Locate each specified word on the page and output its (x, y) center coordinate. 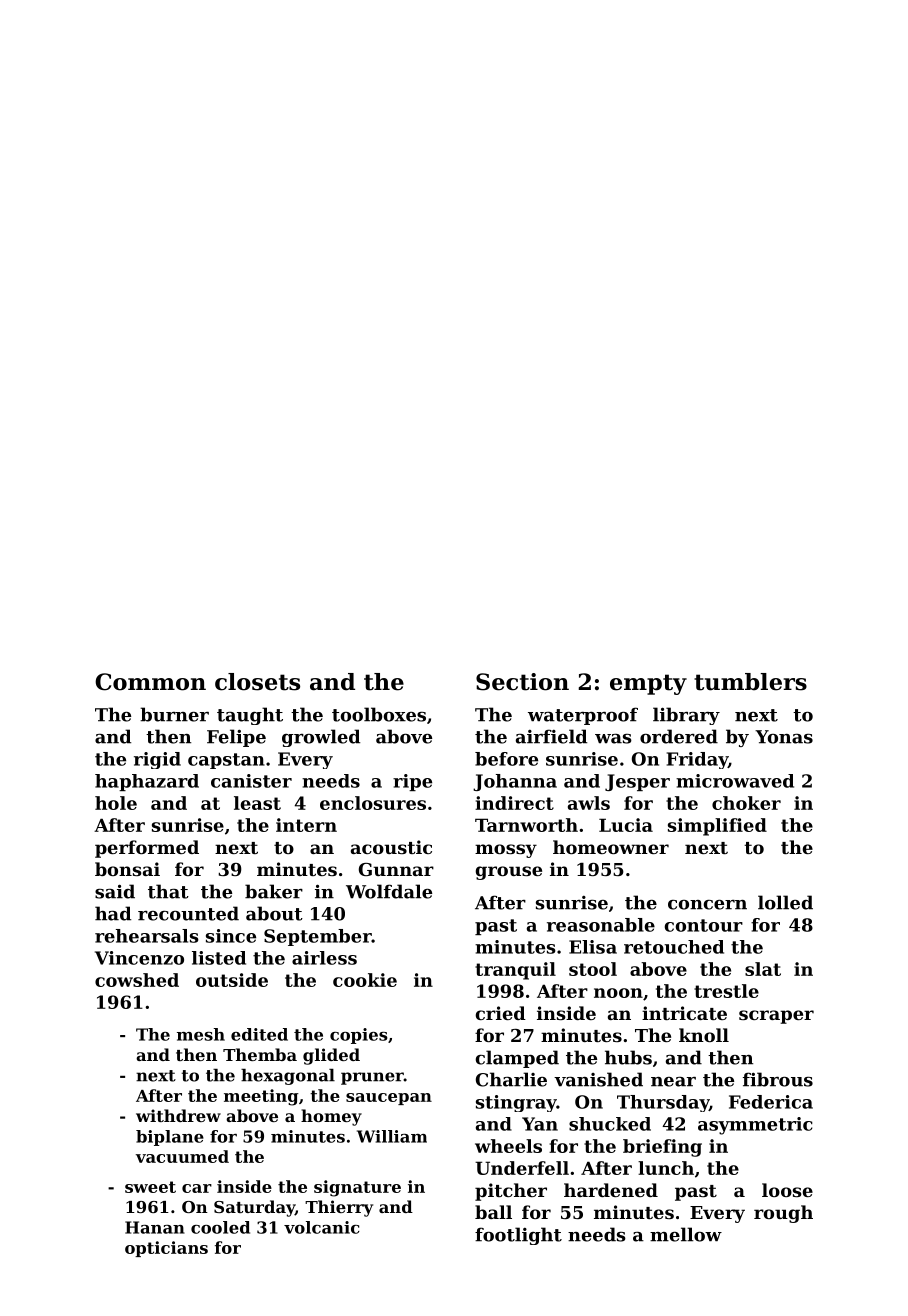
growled (321, 738)
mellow (686, 1234)
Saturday (254, 1208)
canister (251, 781)
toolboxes (379, 714)
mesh (201, 1034)
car (197, 1188)
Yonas (784, 737)
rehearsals (147, 936)
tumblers (750, 682)
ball (493, 1212)
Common (150, 682)
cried (501, 1013)
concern (707, 905)
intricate (684, 1013)
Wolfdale (389, 891)
